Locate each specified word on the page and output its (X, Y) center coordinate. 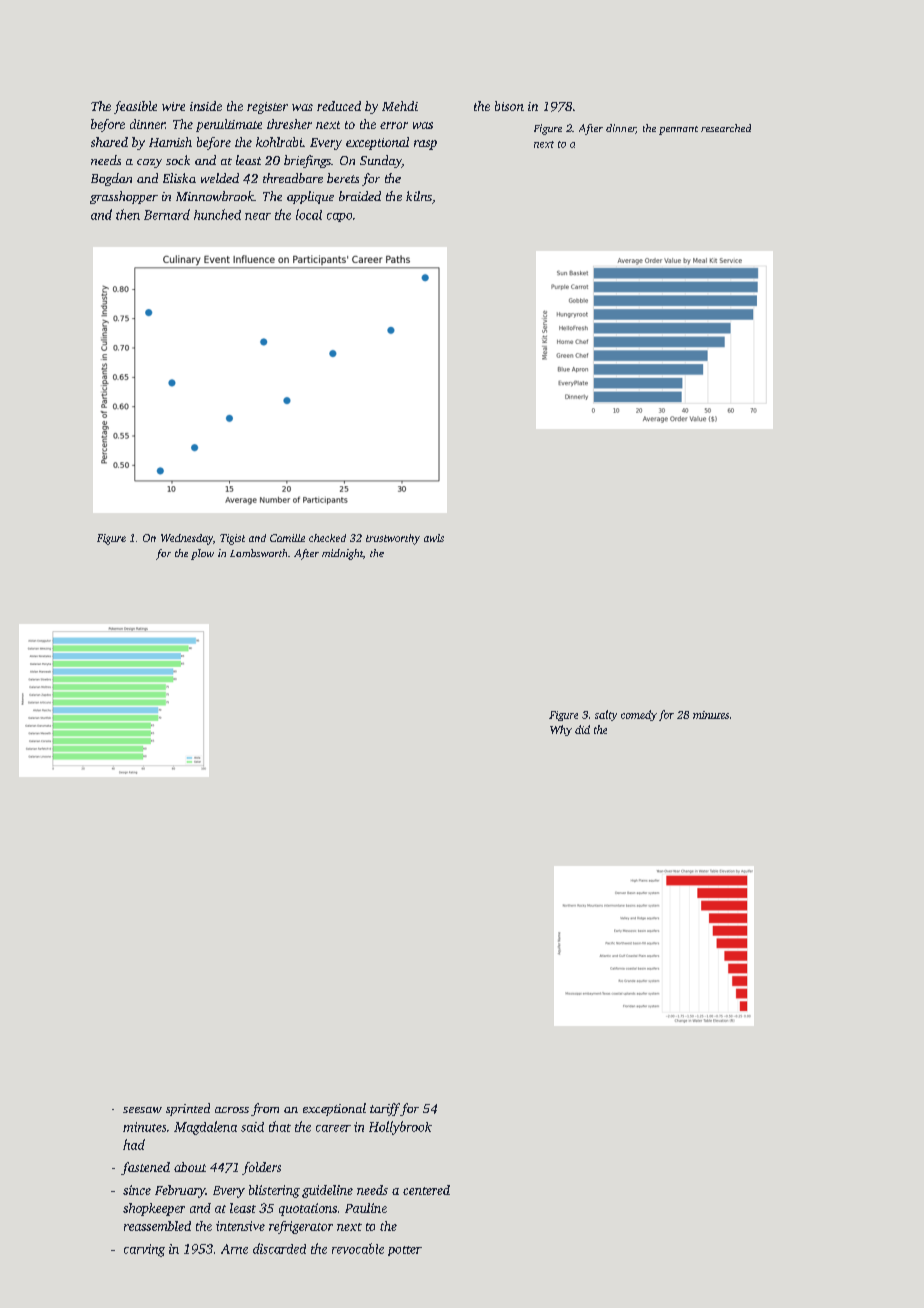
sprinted (188, 1109)
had (134, 1144)
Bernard (167, 214)
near (258, 216)
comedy (639, 715)
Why (561, 730)
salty (606, 715)
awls (434, 538)
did (582, 729)
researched (726, 128)
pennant (678, 130)
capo (339, 217)
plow (202, 554)
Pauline (366, 1208)
